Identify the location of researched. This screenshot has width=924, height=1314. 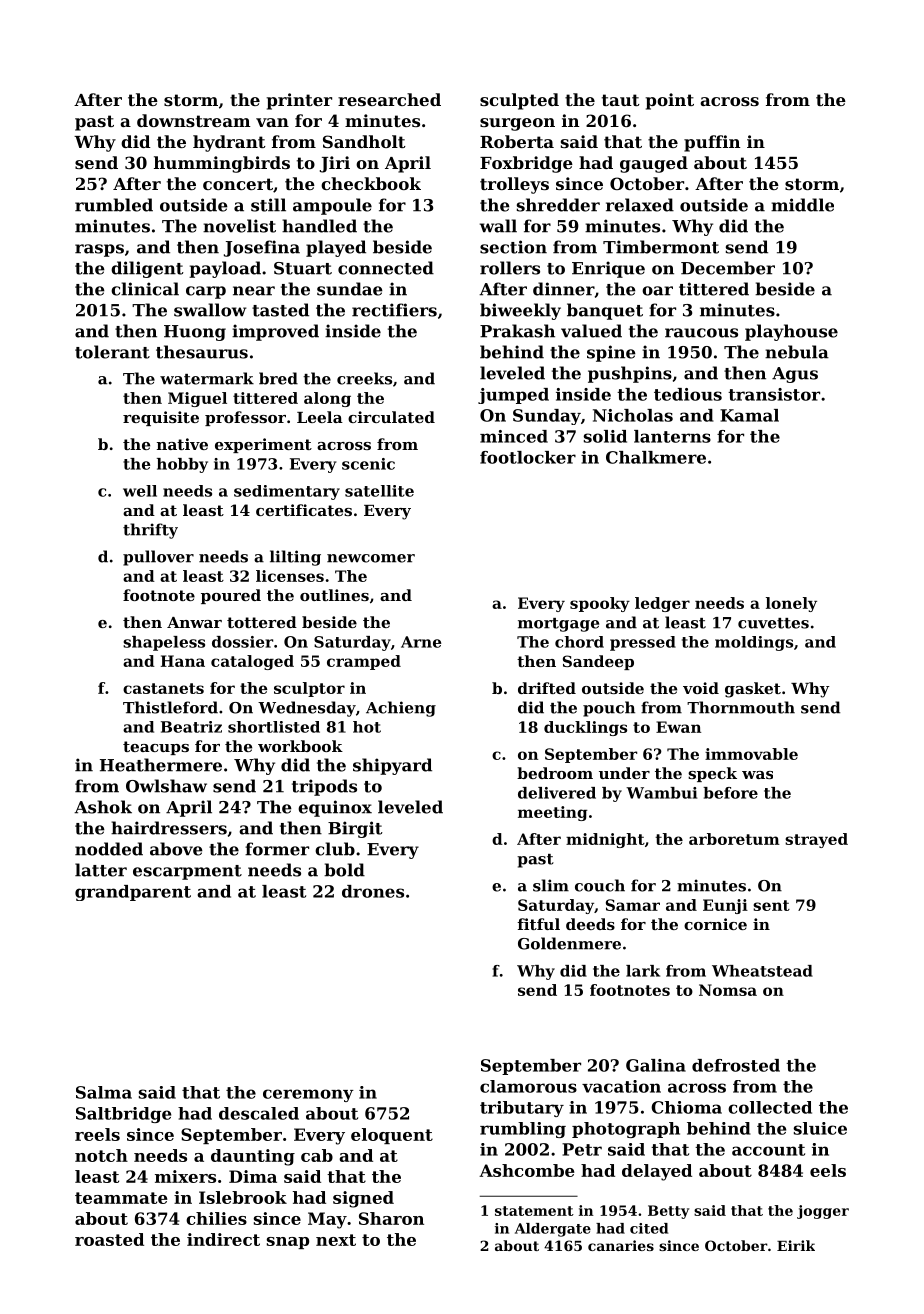
(389, 99).
